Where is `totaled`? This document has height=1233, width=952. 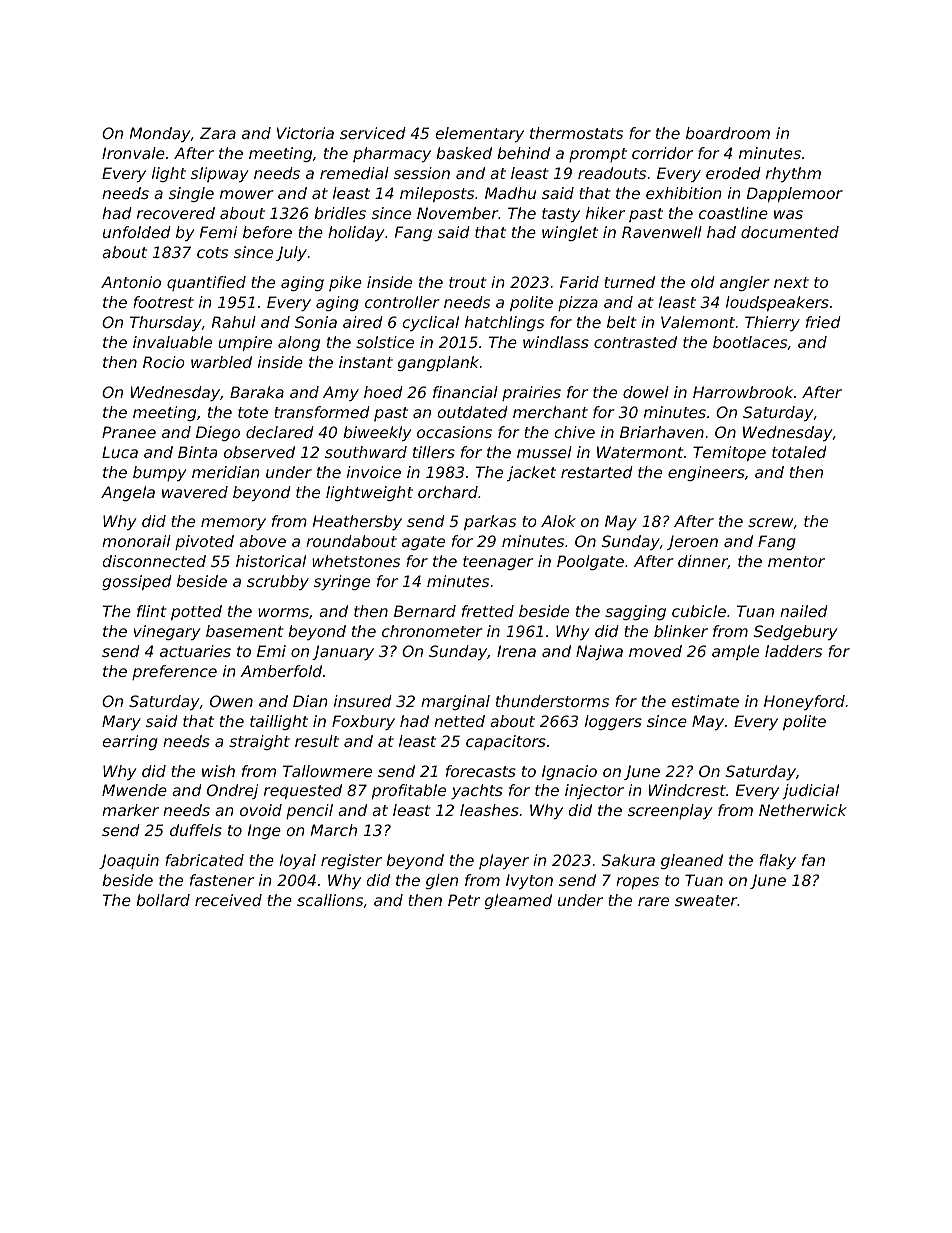
totaled is located at coordinates (799, 452).
